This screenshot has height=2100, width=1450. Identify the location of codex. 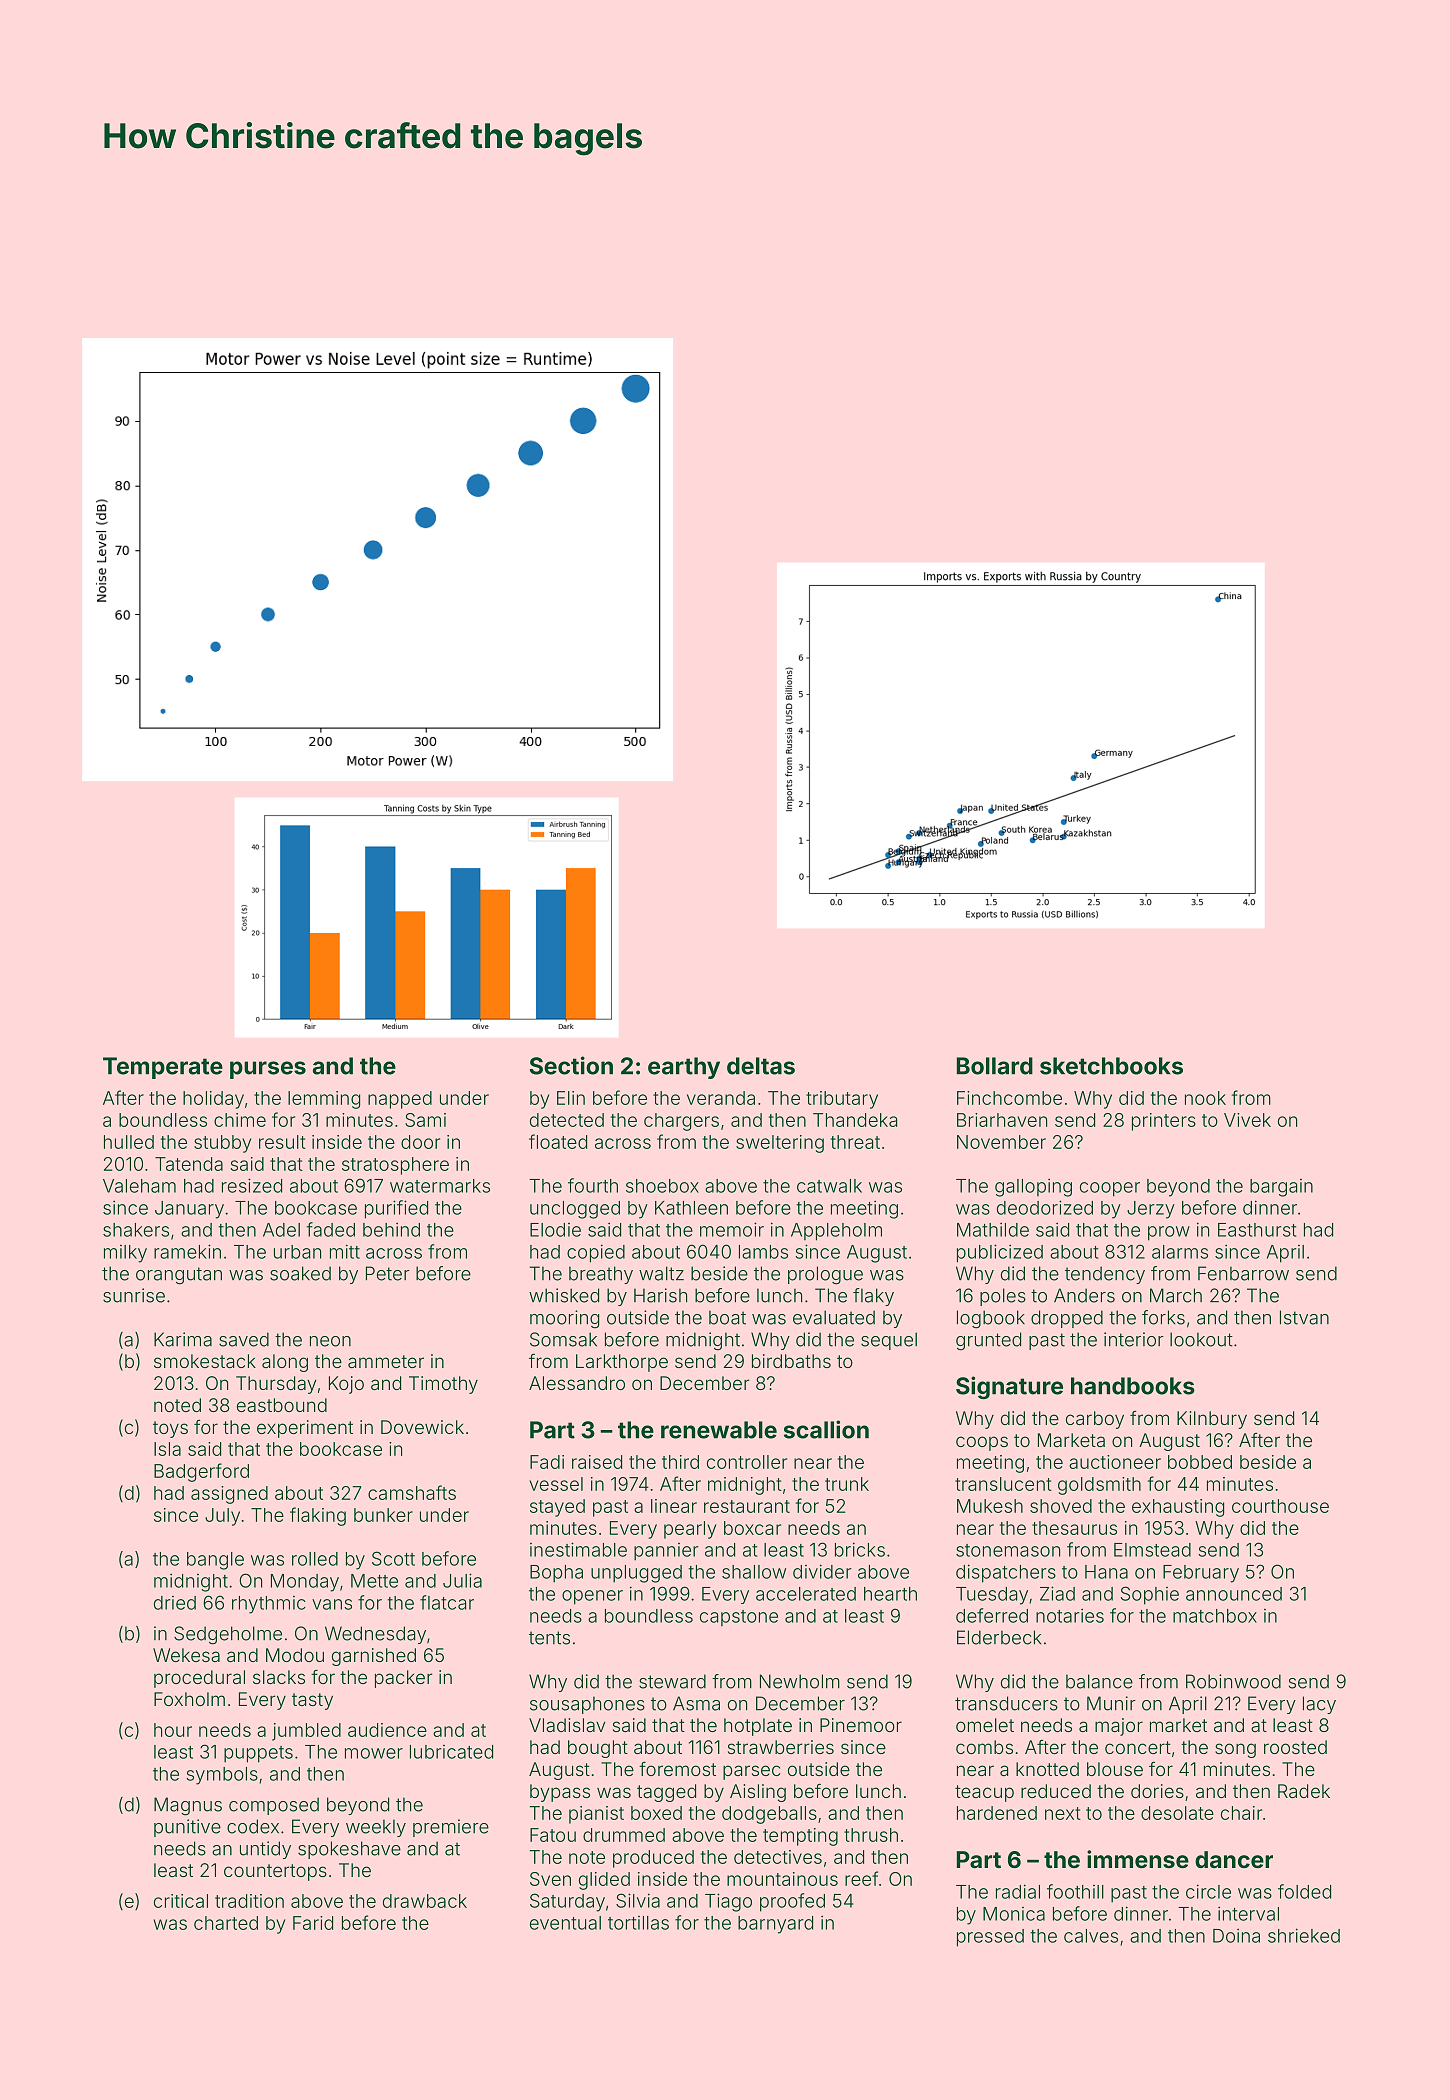
(253, 1826).
